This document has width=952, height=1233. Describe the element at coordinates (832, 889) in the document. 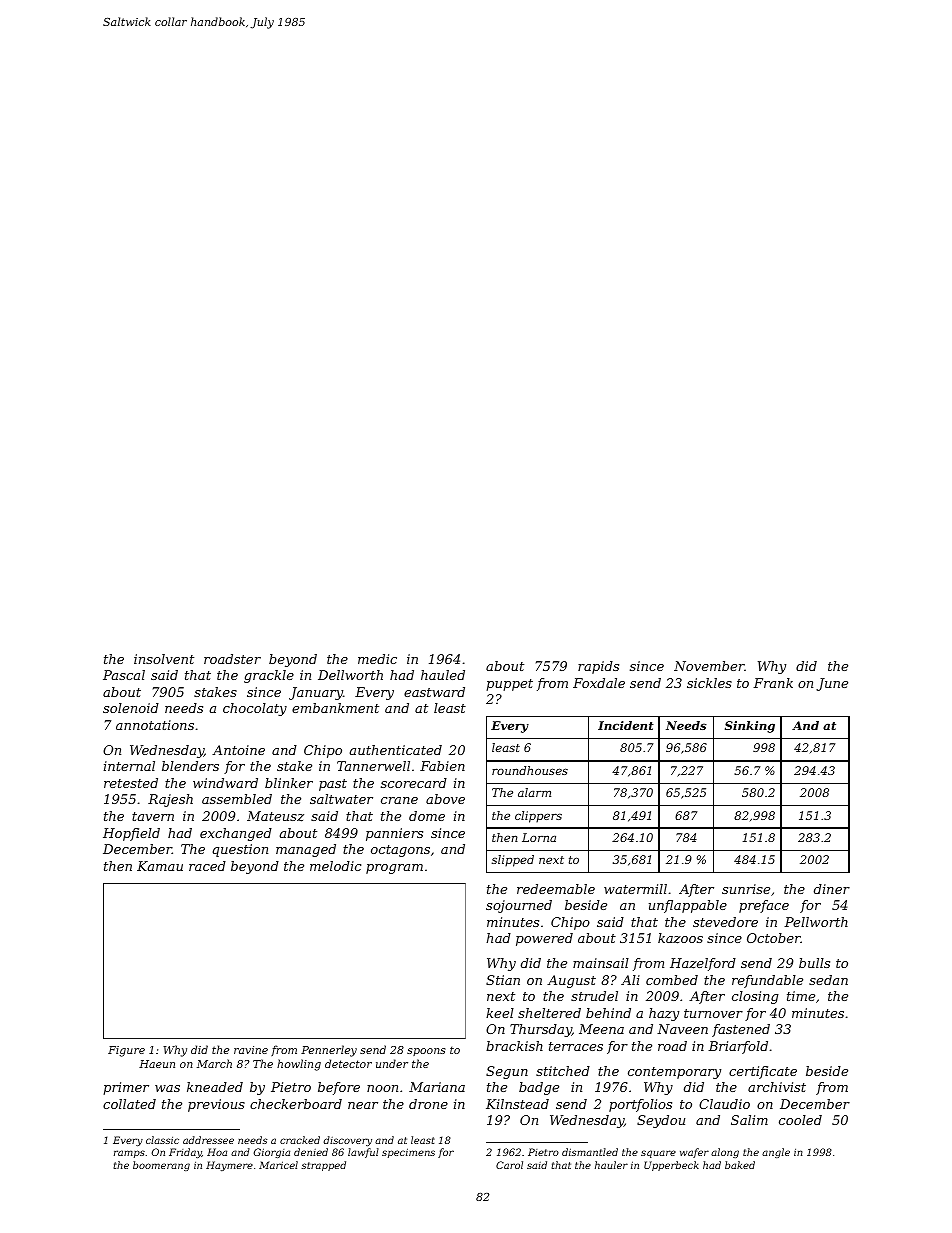

I see `diner` at that location.
